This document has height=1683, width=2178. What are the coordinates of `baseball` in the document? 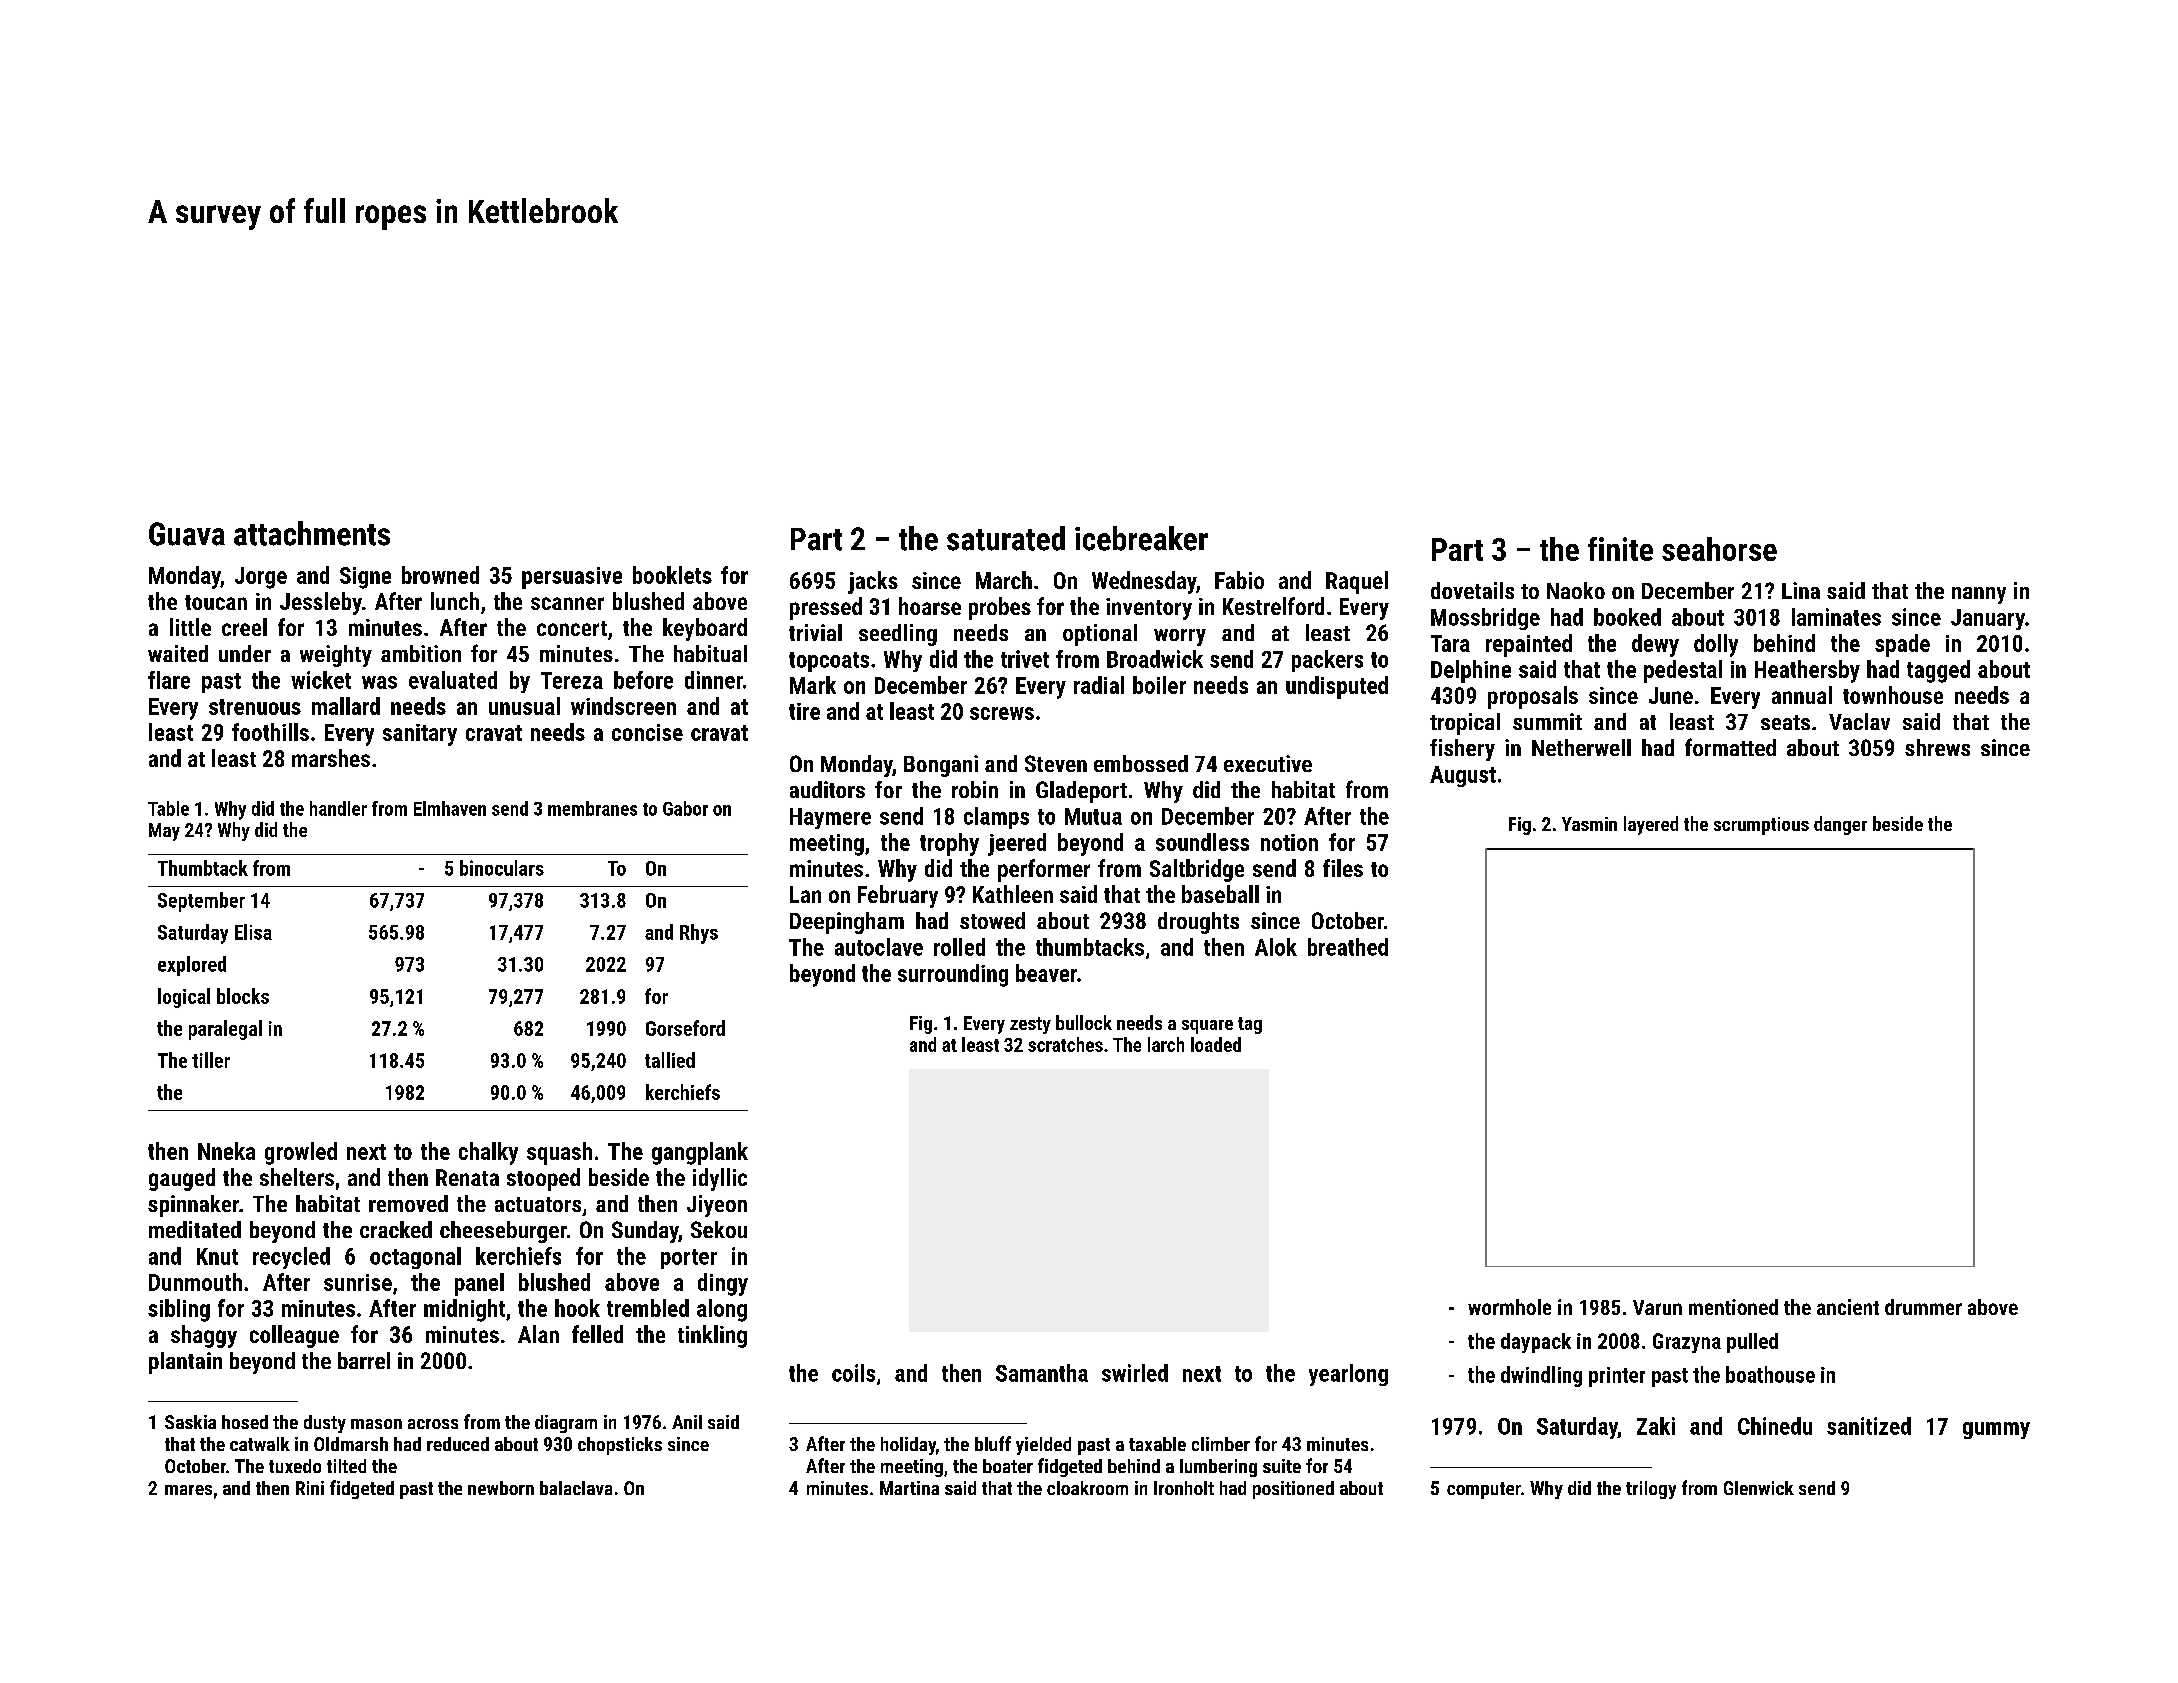 It's located at (1220, 894).
